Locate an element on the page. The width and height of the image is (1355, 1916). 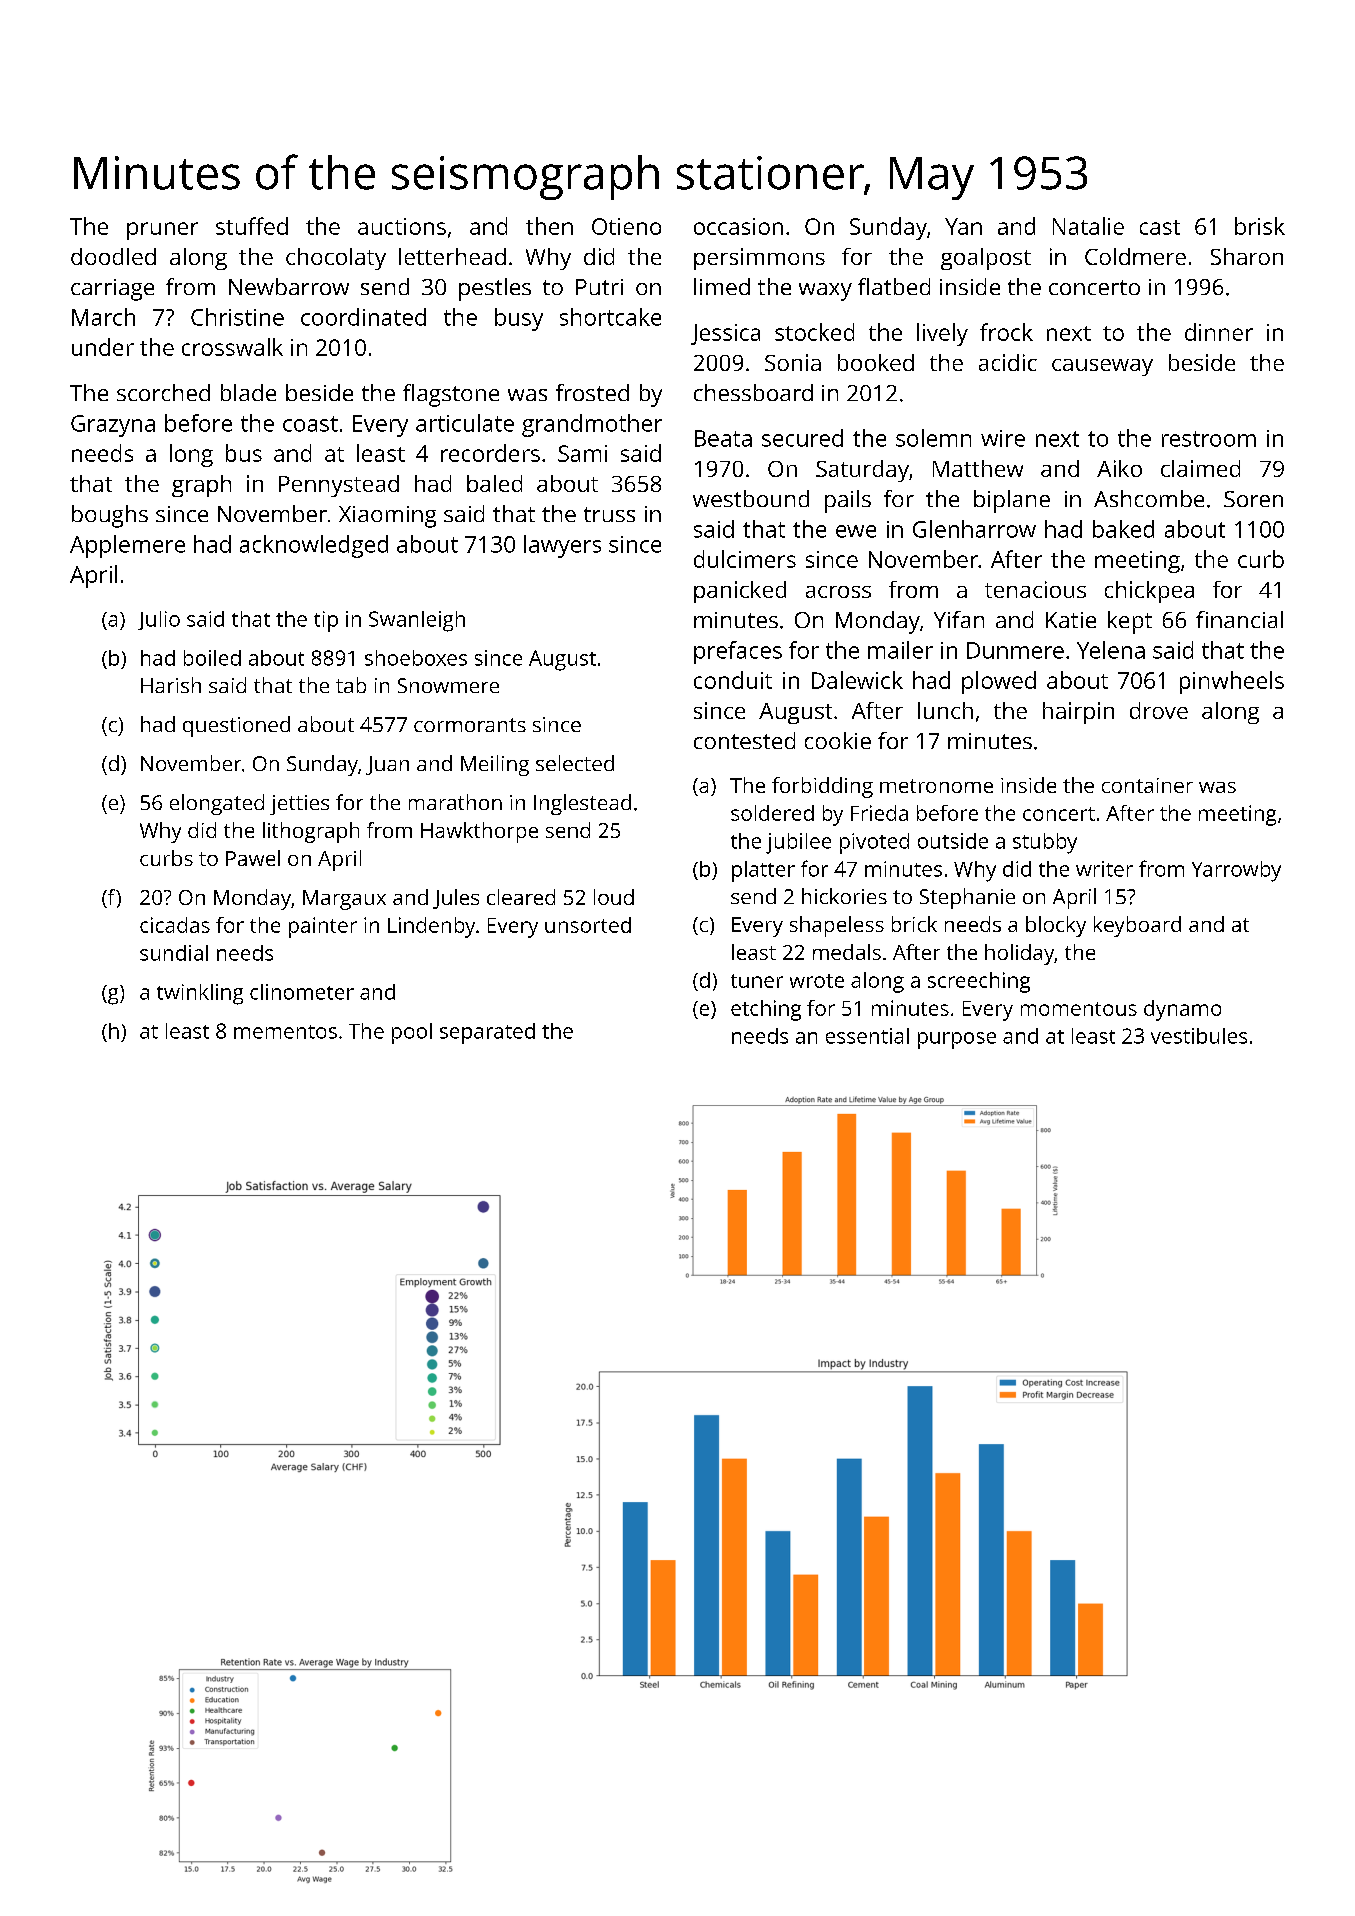
Pawel is located at coordinates (253, 858).
